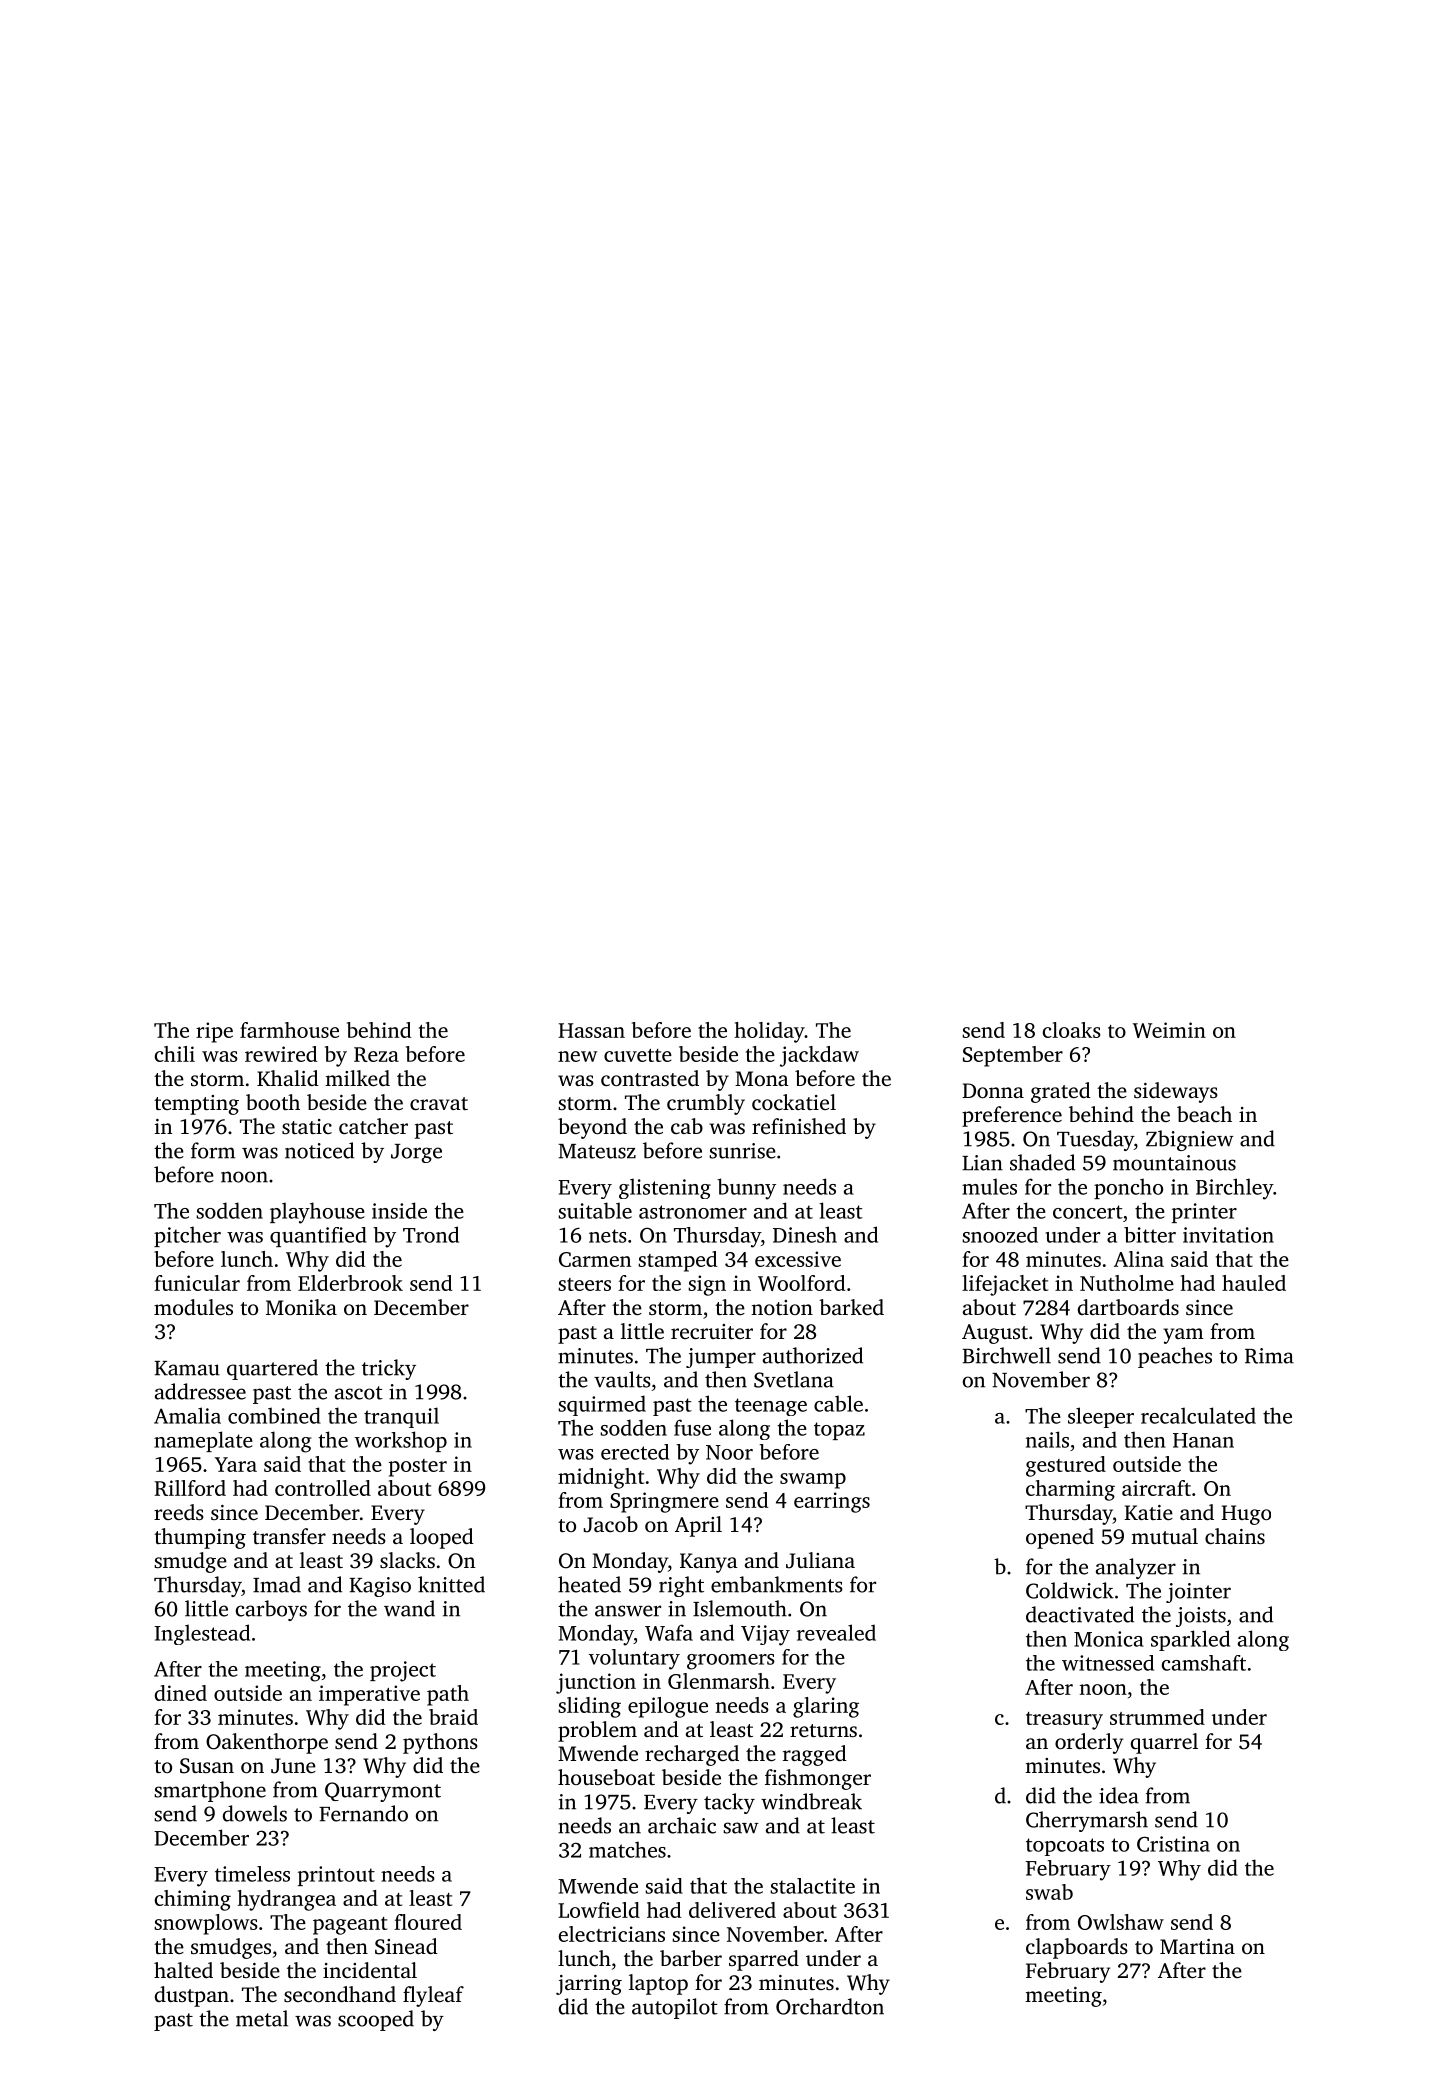  What do you see at coordinates (1000, 1235) in the screenshot?
I see `snoozed` at bounding box center [1000, 1235].
